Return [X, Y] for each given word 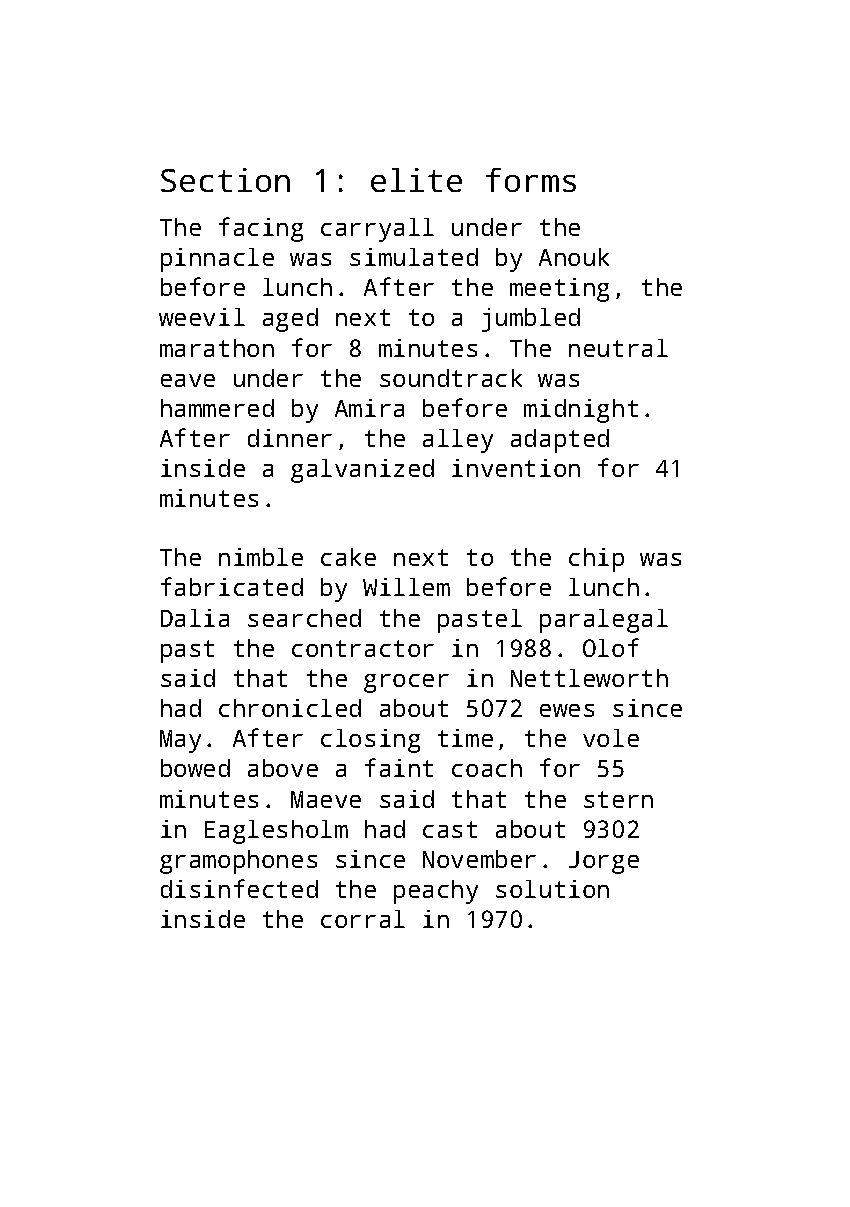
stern [618, 799]
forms [531, 180]
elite [416, 180]
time [465, 738]
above [283, 768]
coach [487, 768]
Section [225, 180]
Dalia [195, 618]
